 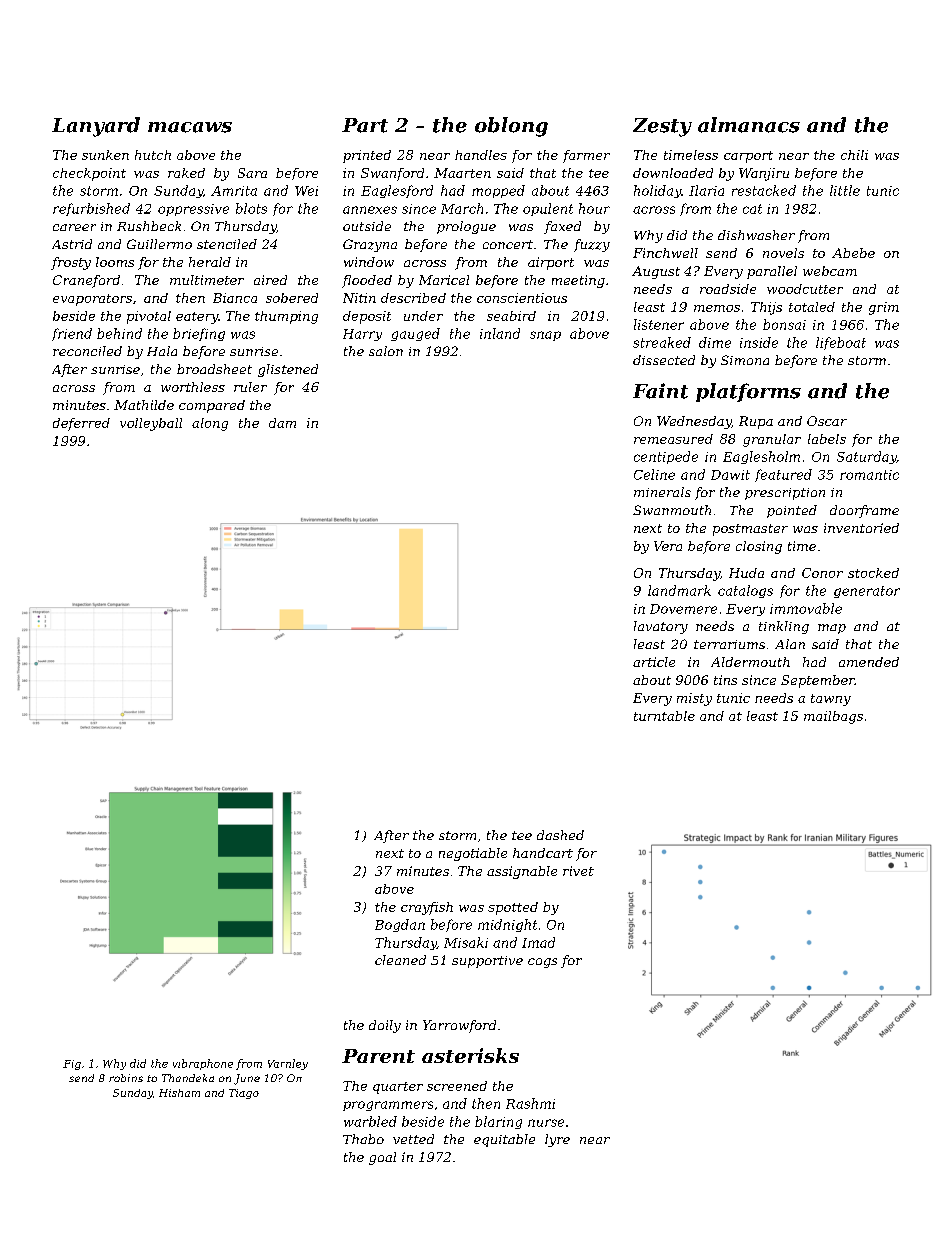 I want to click on almanacs, so click(x=749, y=125).
